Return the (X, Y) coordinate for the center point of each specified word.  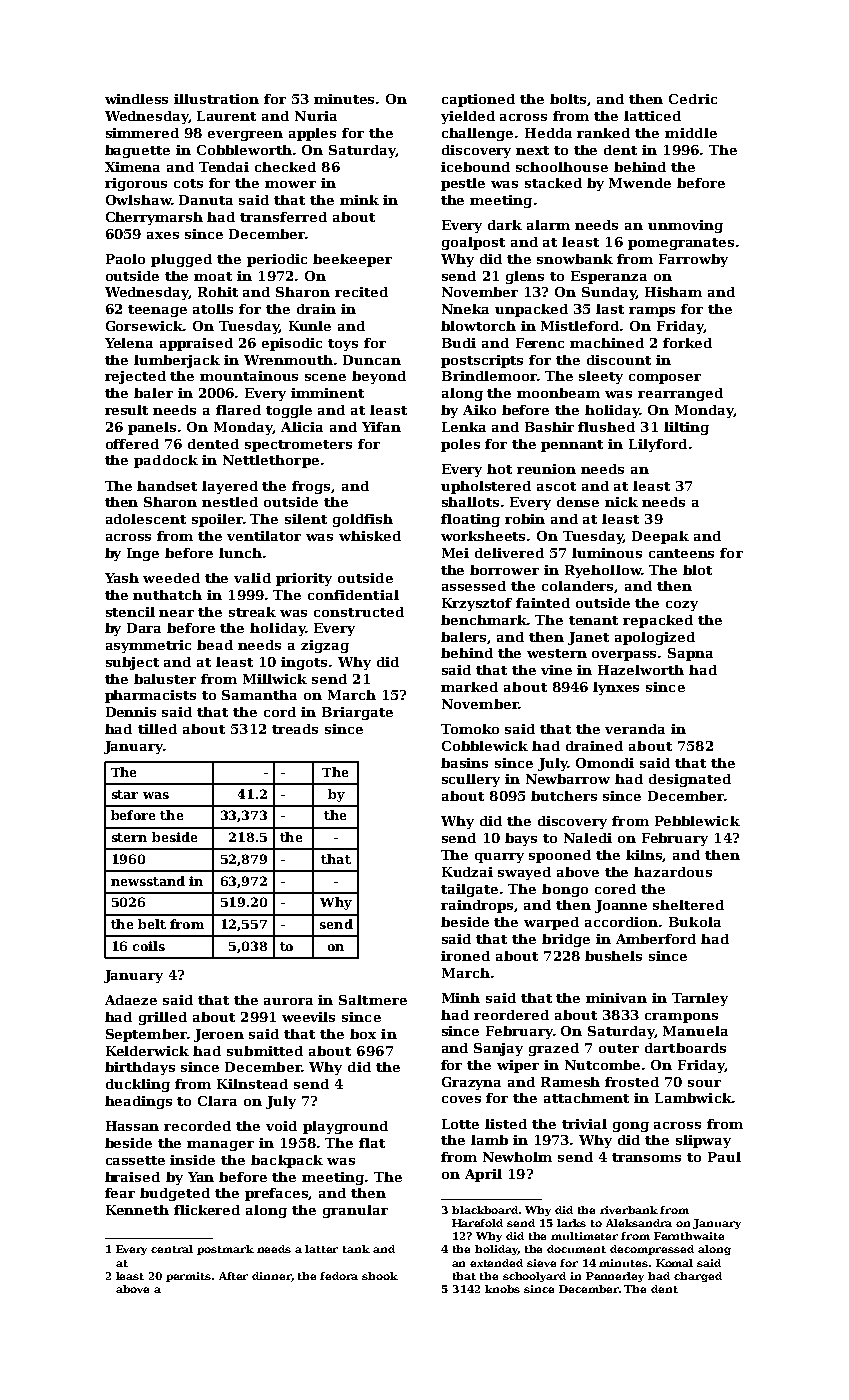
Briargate (357, 713)
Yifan (381, 427)
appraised (196, 344)
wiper (518, 1066)
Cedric (693, 99)
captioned (478, 100)
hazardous (673, 872)
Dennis (131, 712)
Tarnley (700, 999)
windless (136, 99)
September (146, 1035)
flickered (207, 1210)
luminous (607, 553)
